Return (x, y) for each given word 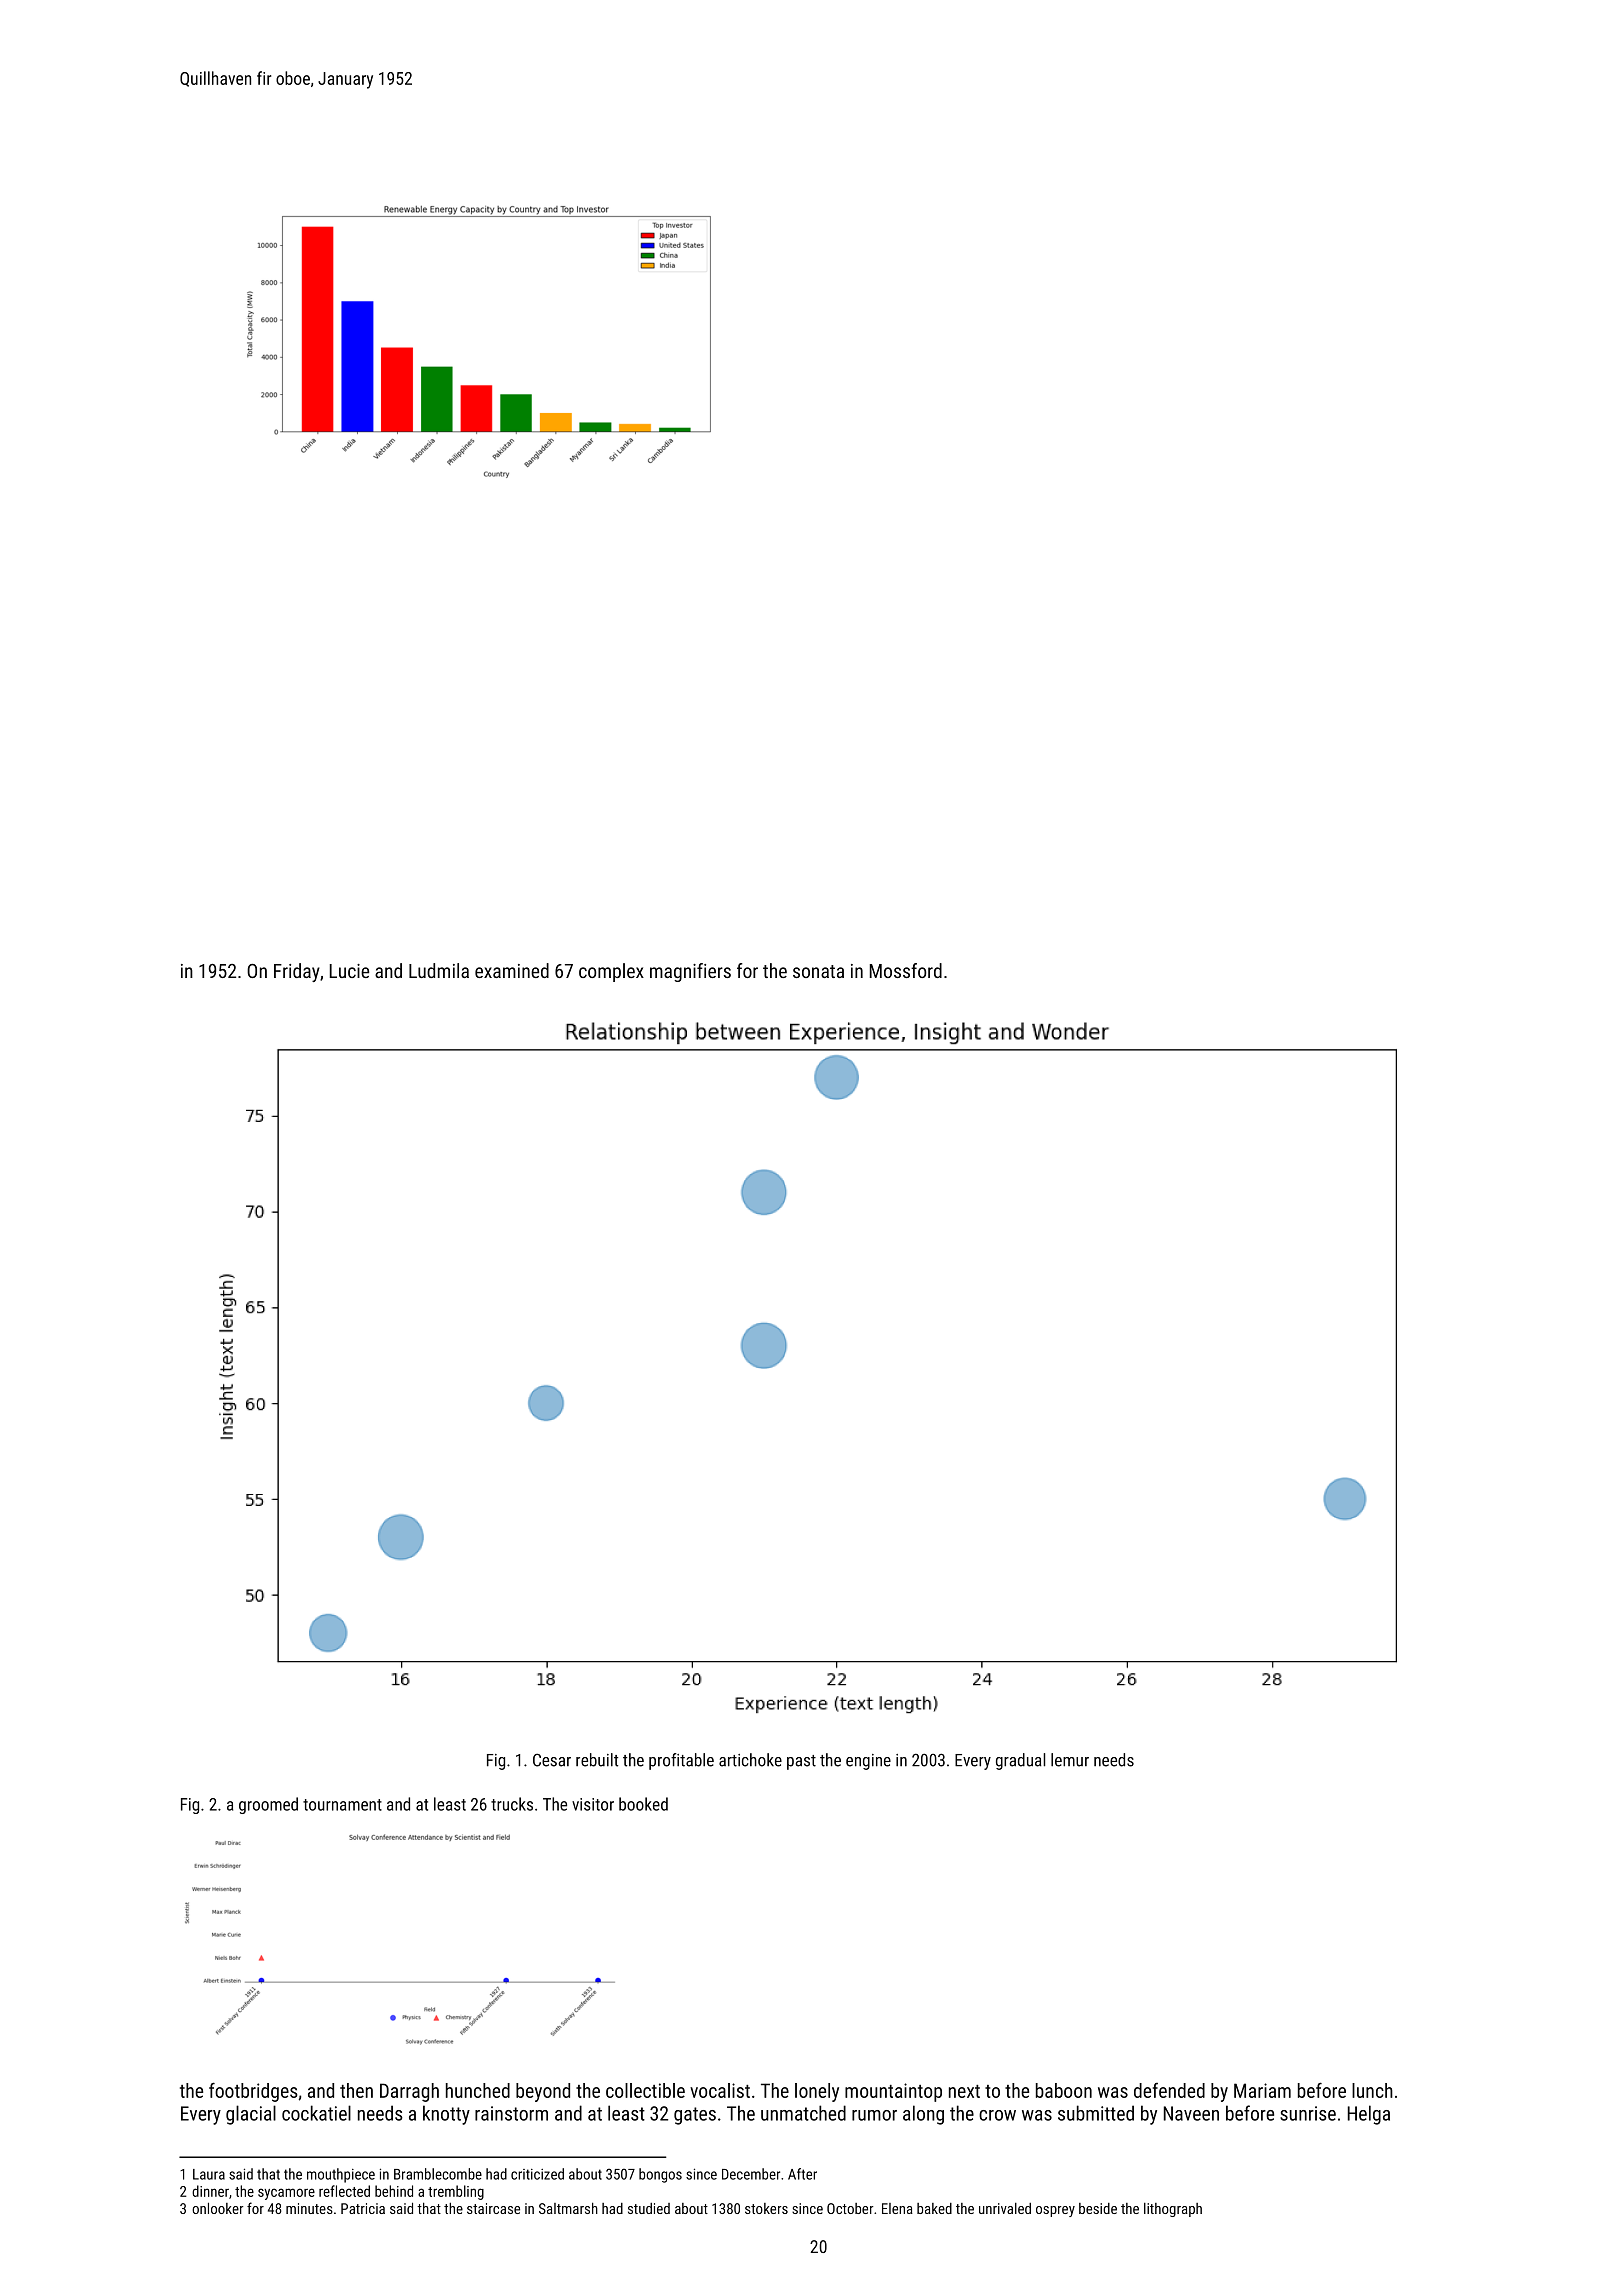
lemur (1070, 1760)
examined (512, 970)
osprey (1055, 2211)
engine (868, 1762)
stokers (766, 2208)
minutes (309, 2208)
